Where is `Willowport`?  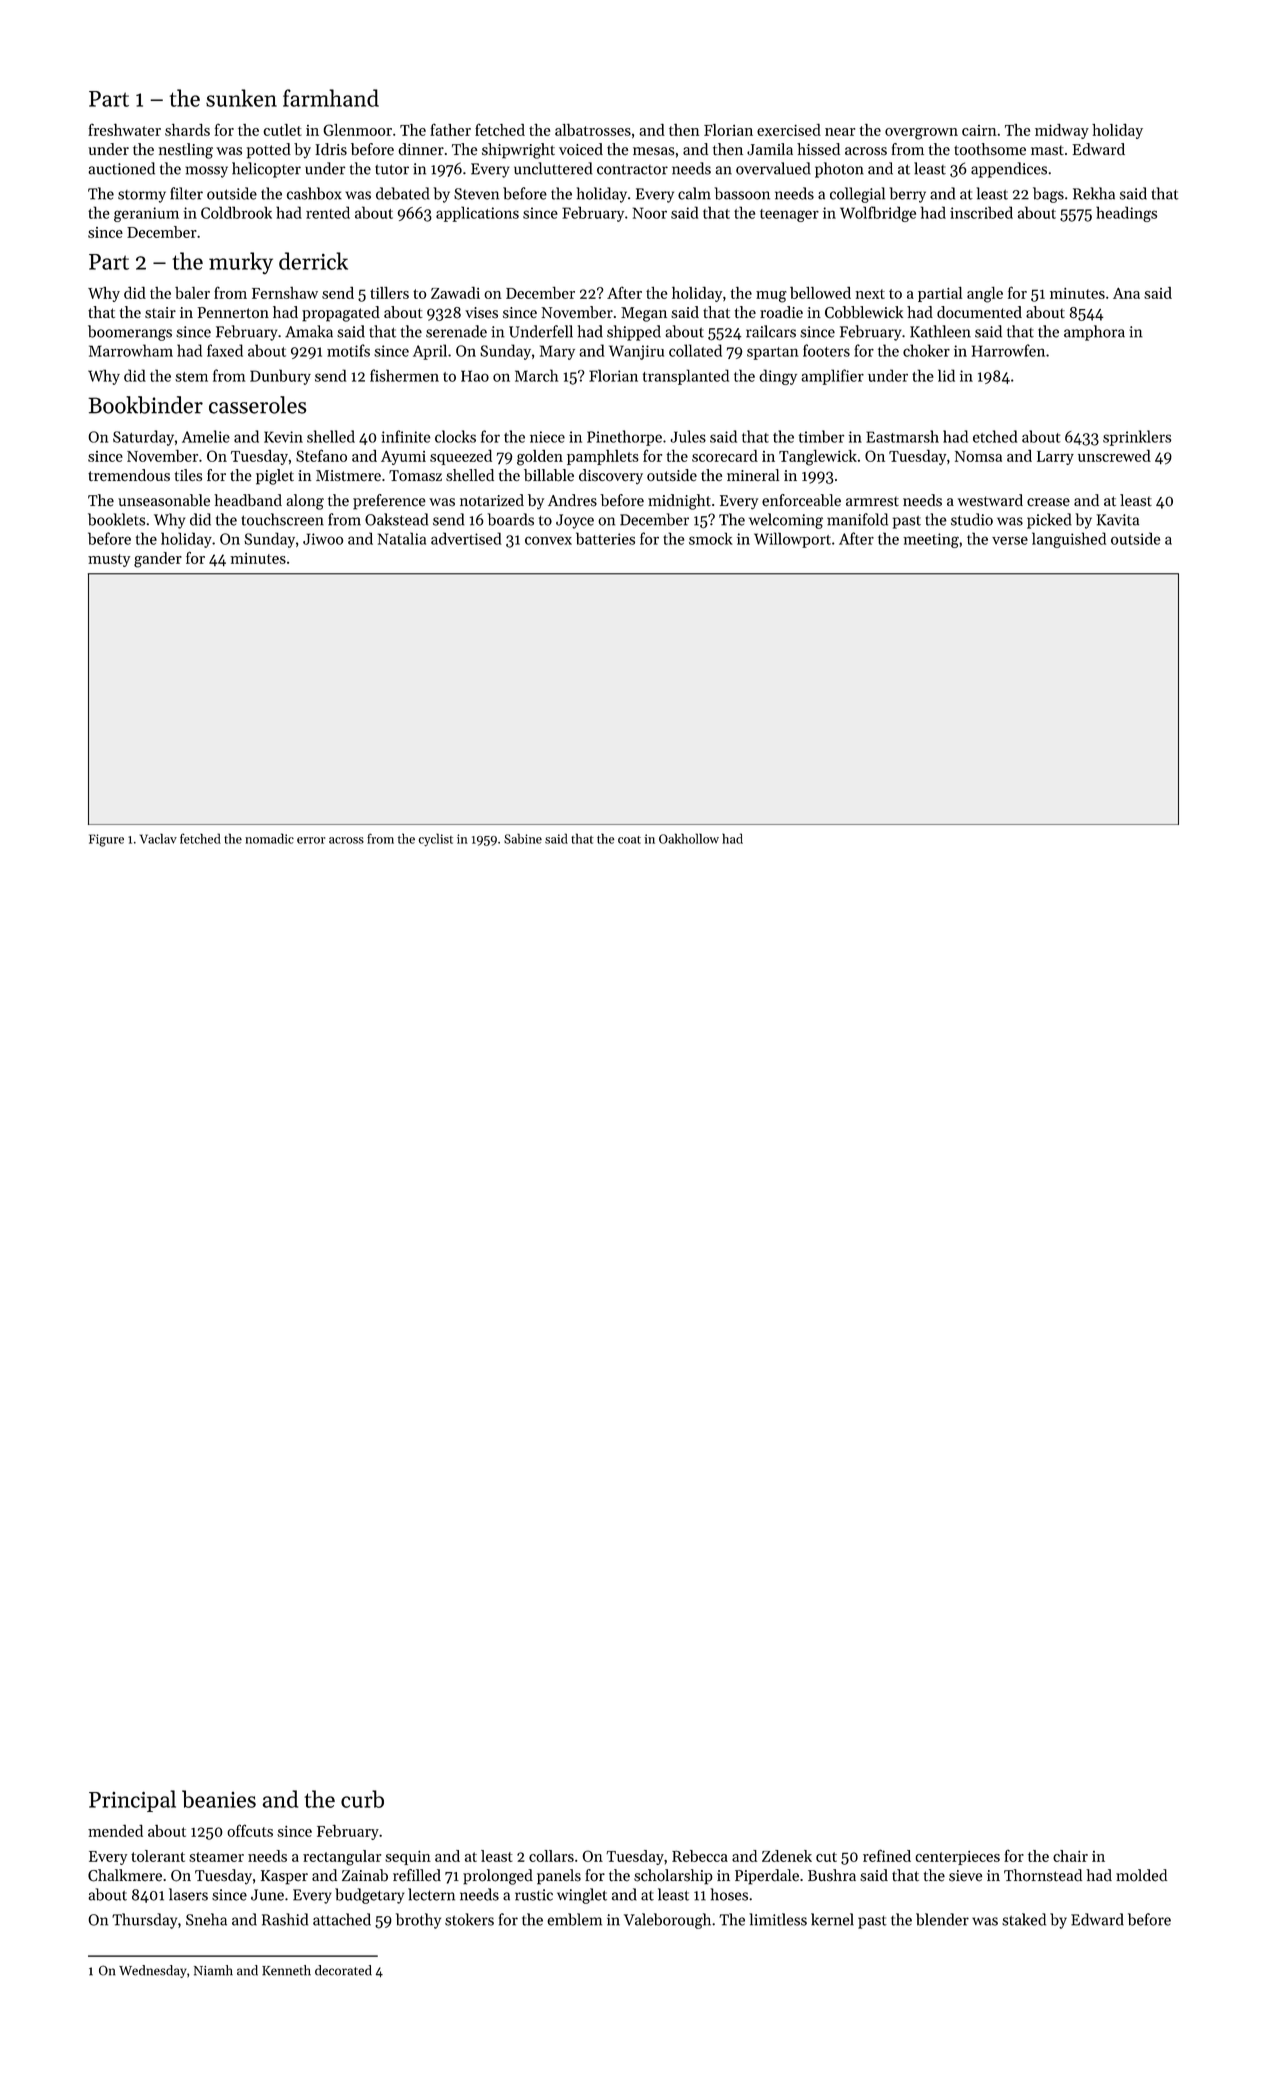
Willowport is located at coordinates (792, 540).
